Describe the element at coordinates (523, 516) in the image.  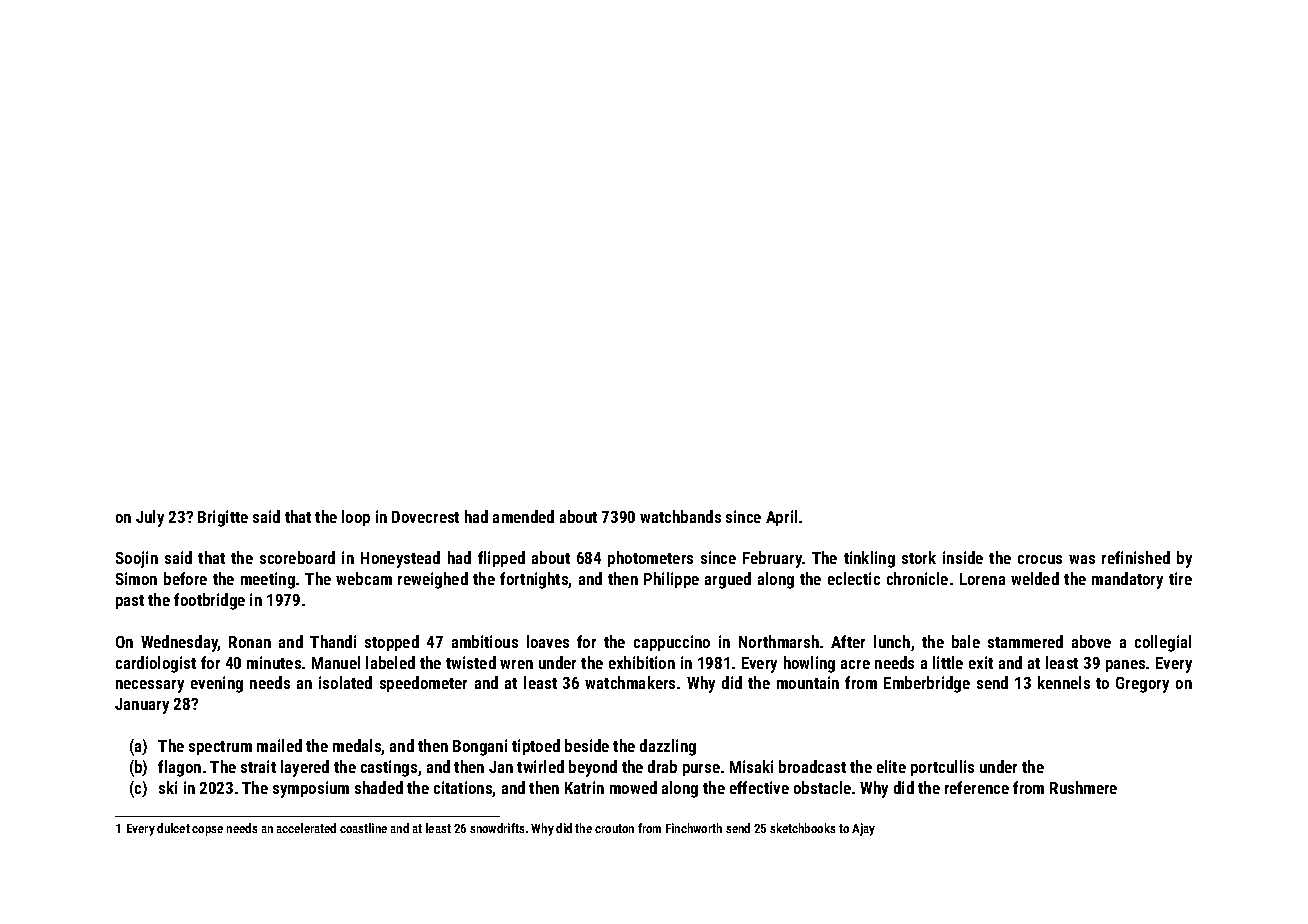
I see `amended` at that location.
